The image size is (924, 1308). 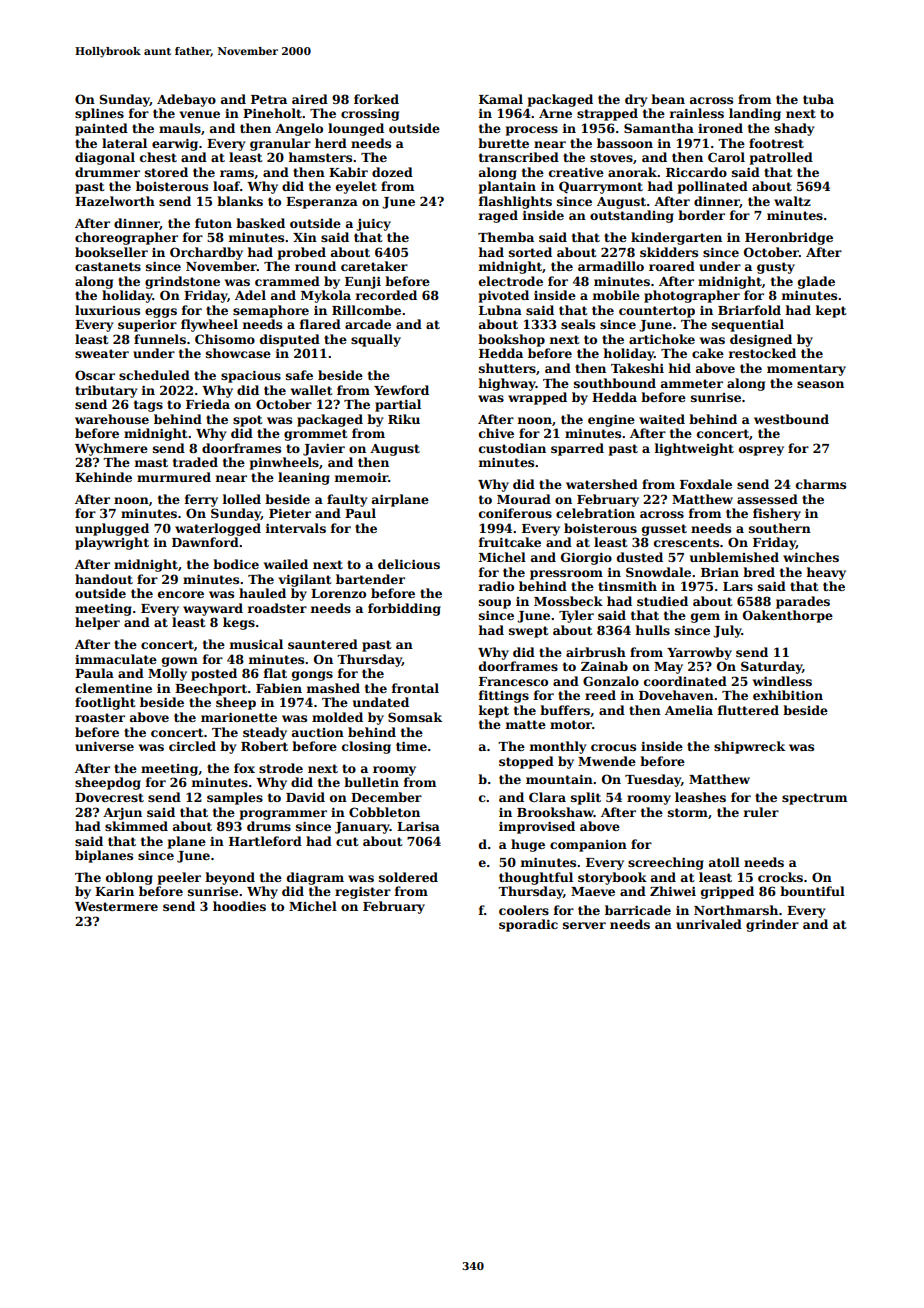 I want to click on circled, so click(x=192, y=746).
